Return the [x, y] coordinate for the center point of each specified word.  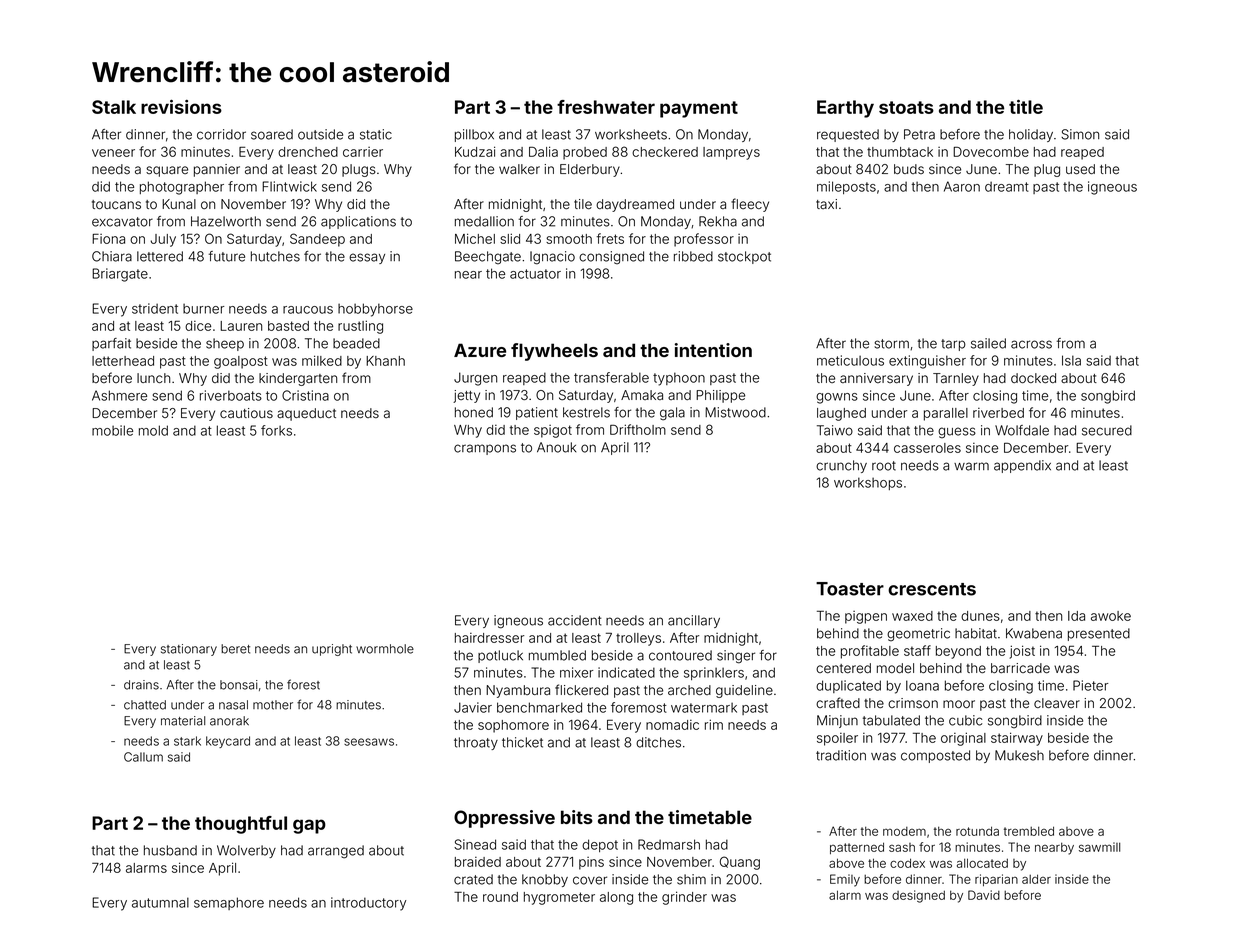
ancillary [694, 621]
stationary [189, 650]
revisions [181, 107]
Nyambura [518, 691]
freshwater [606, 107]
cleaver [1057, 703]
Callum [143, 757]
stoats [906, 107]
